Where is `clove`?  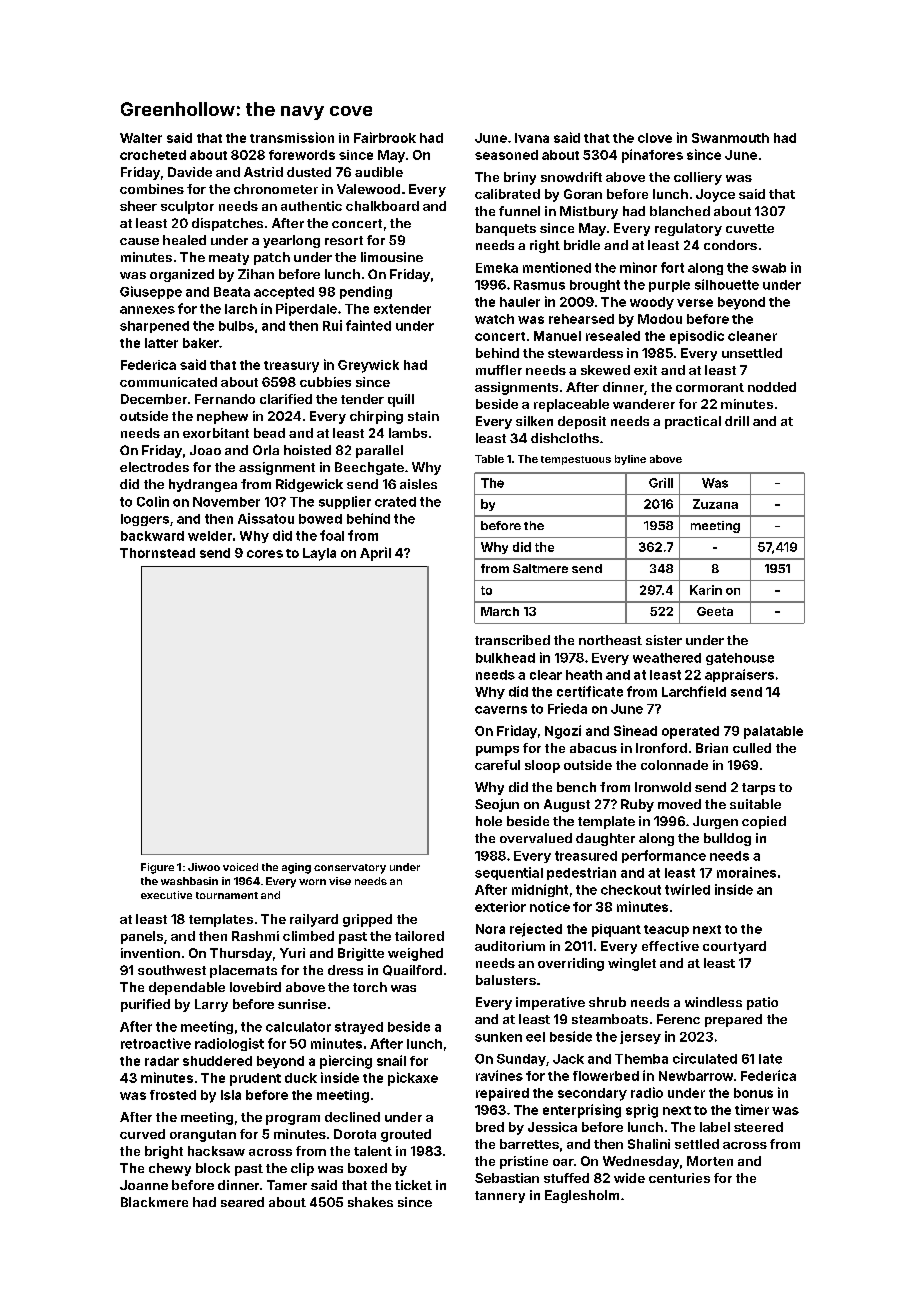
clove is located at coordinates (655, 138).
